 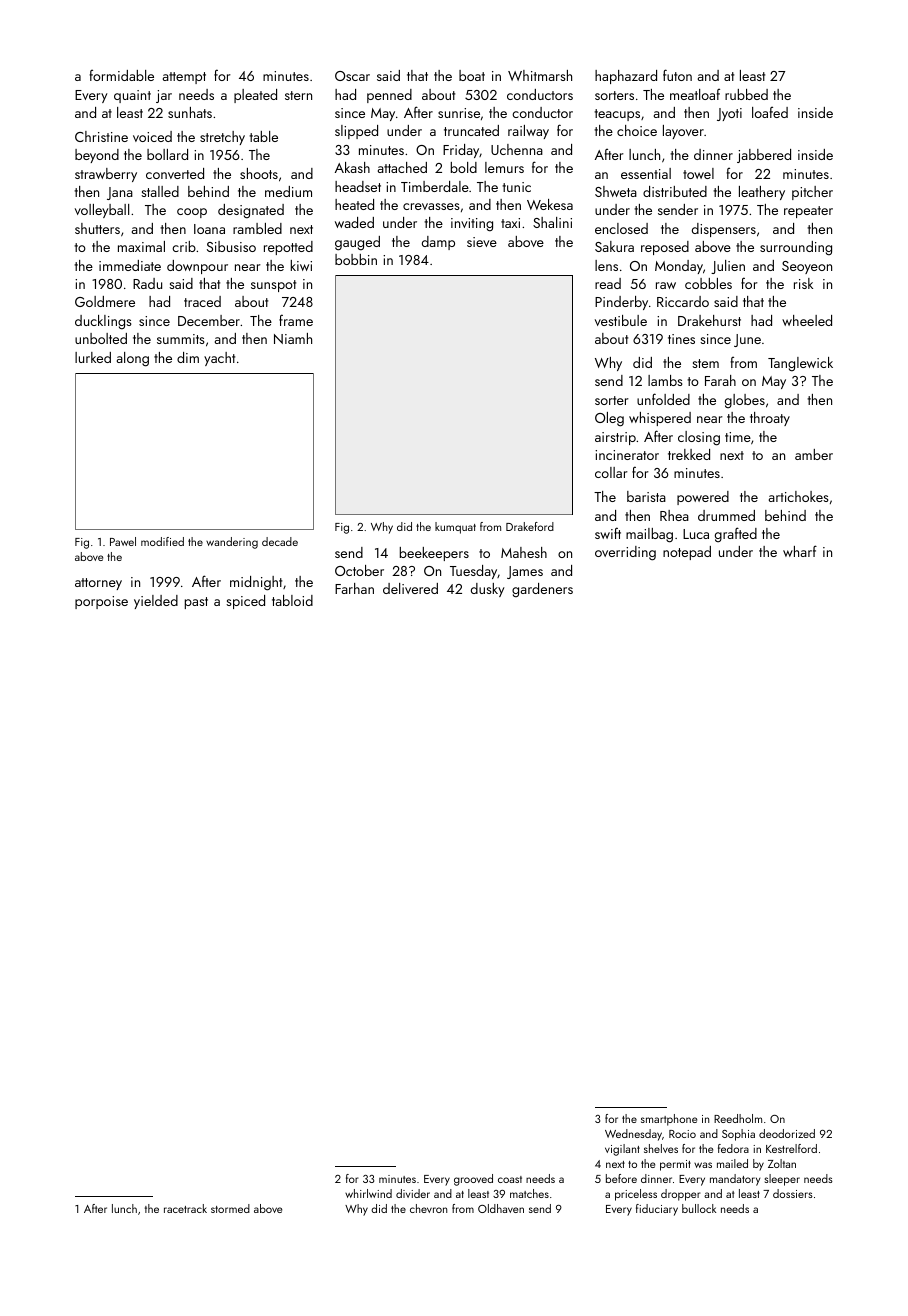 I want to click on along, so click(x=133, y=359).
